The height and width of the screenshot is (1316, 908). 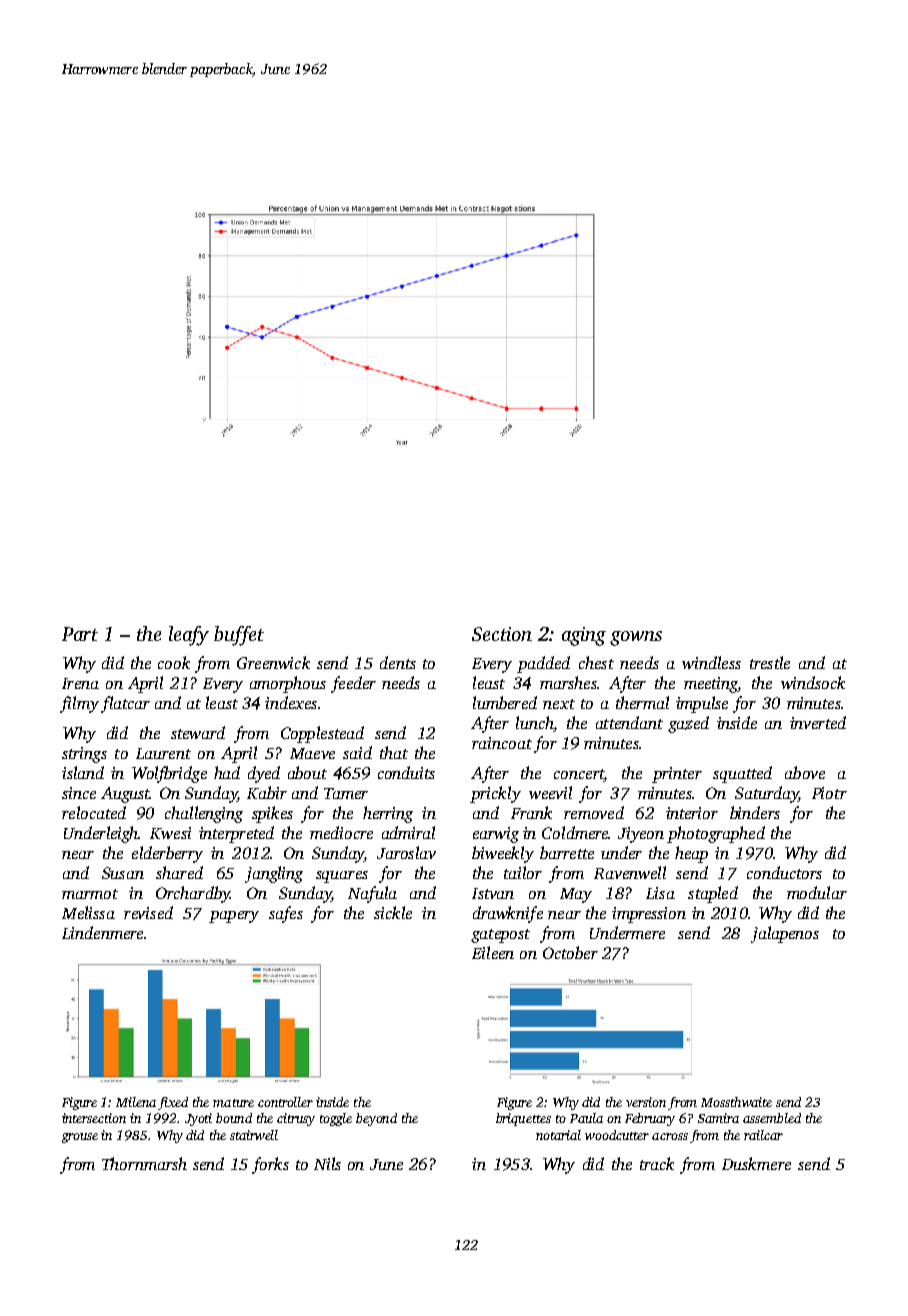 I want to click on binders, so click(x=755, y=812).
